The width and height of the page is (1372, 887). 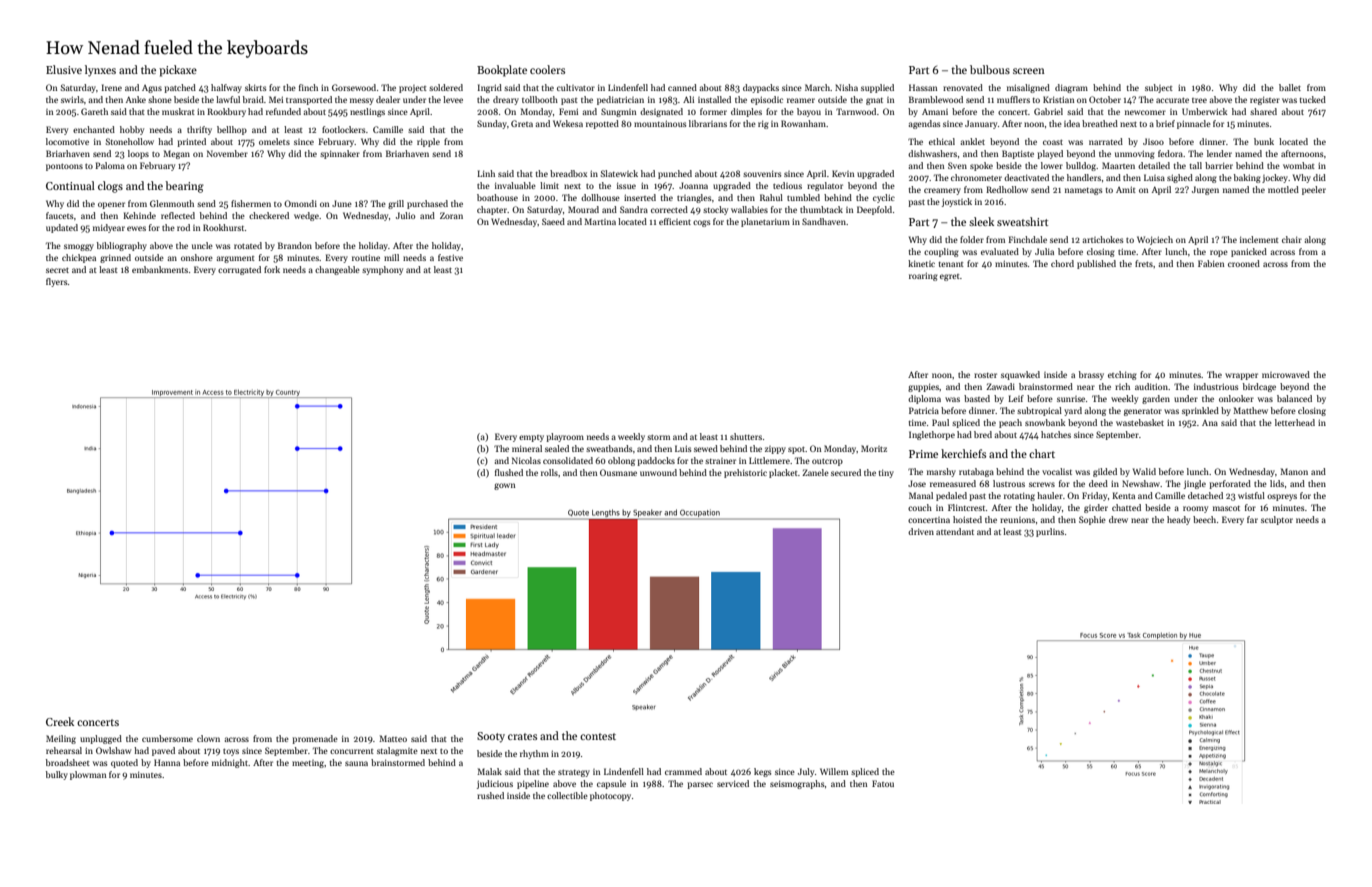 I want to click on gown, so click(x=505, y=486).
